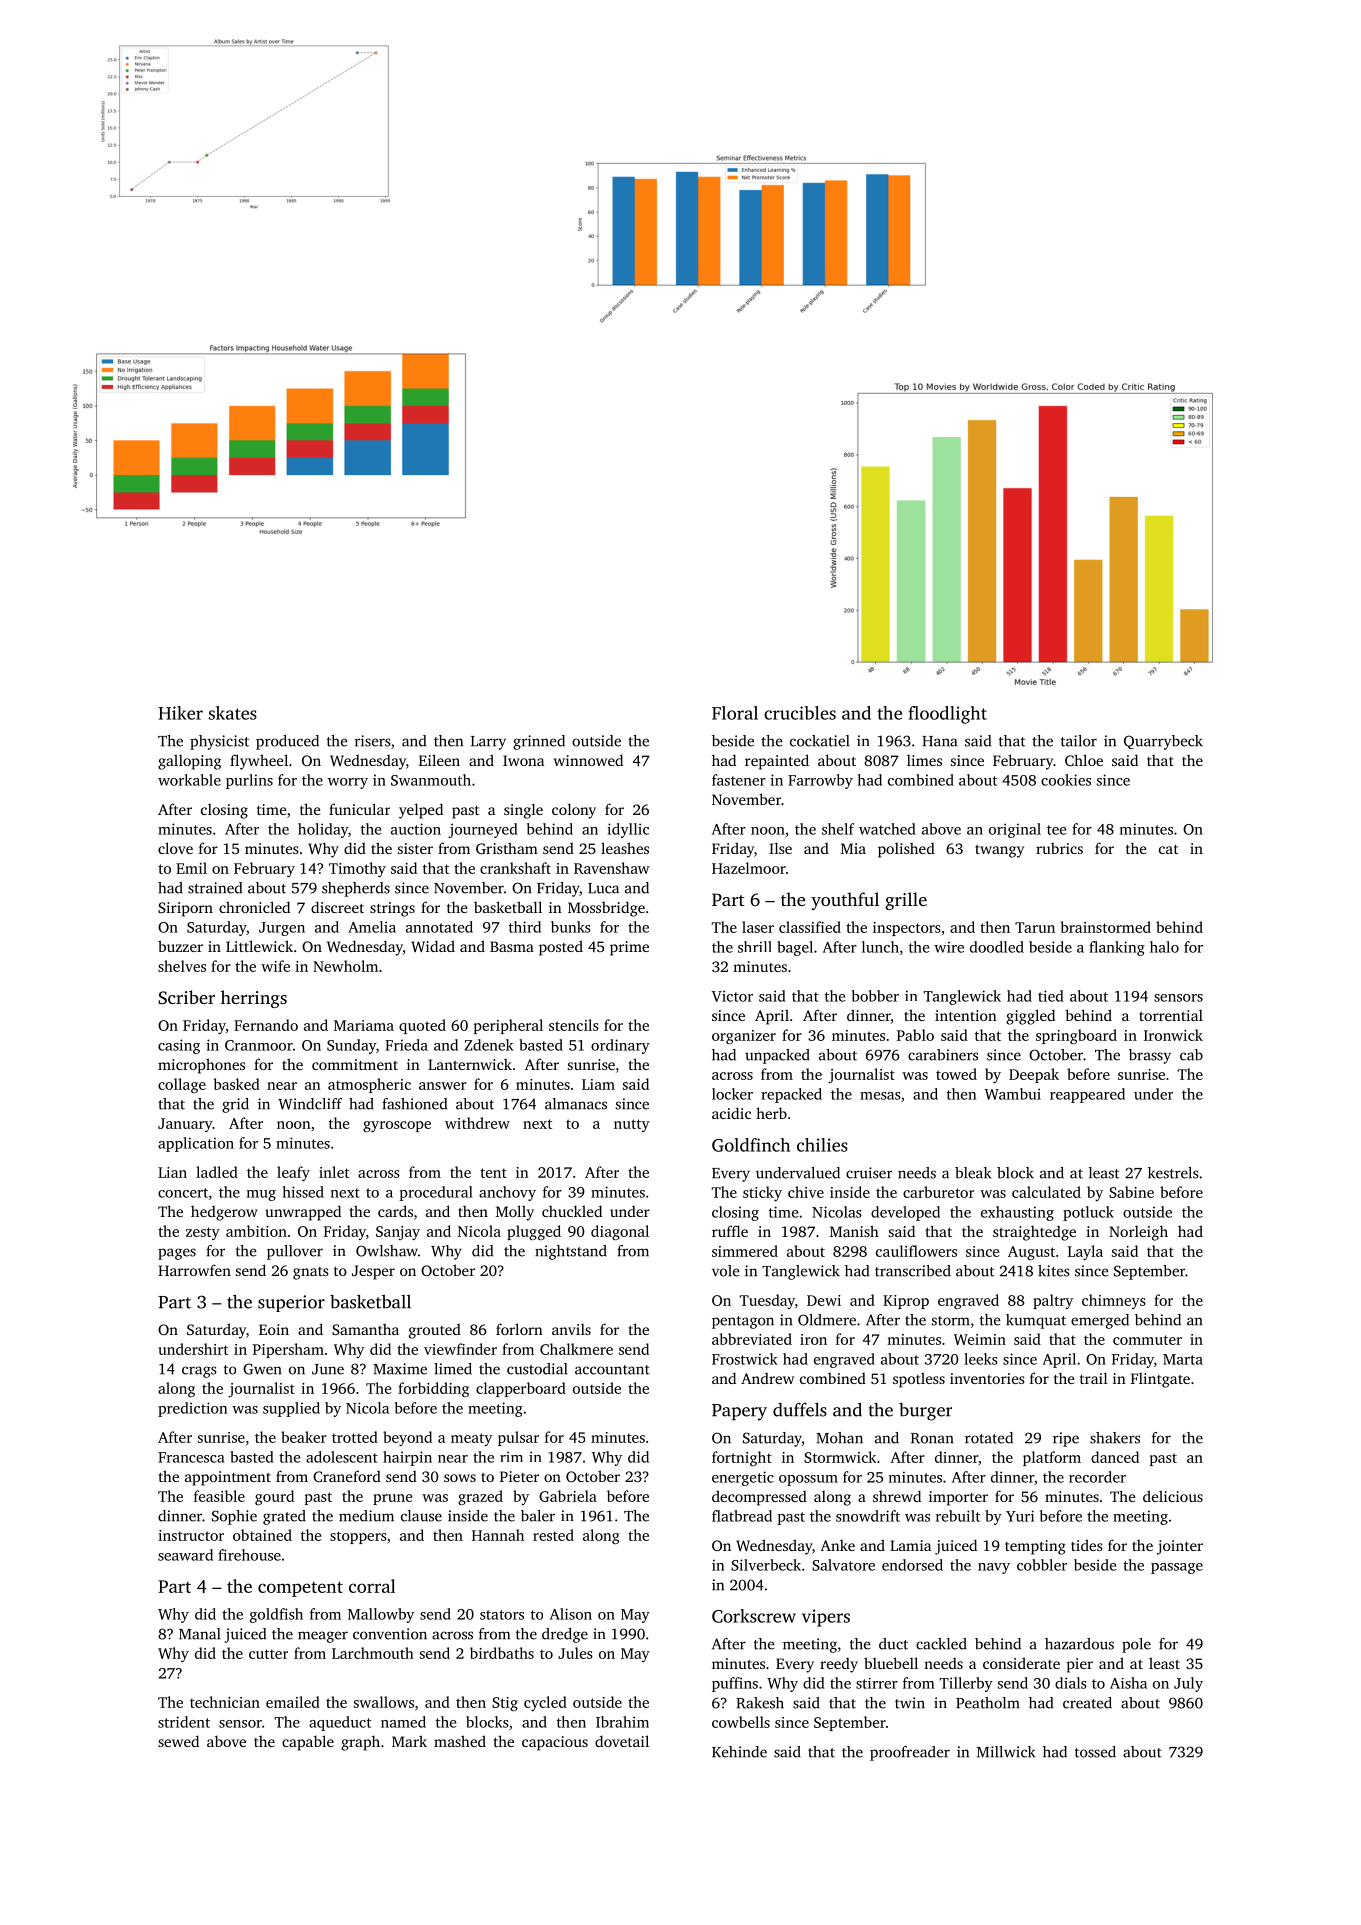  Describe the element at coordinates (249, 1555) in the screenshot. I see `firehouse` at that location.
